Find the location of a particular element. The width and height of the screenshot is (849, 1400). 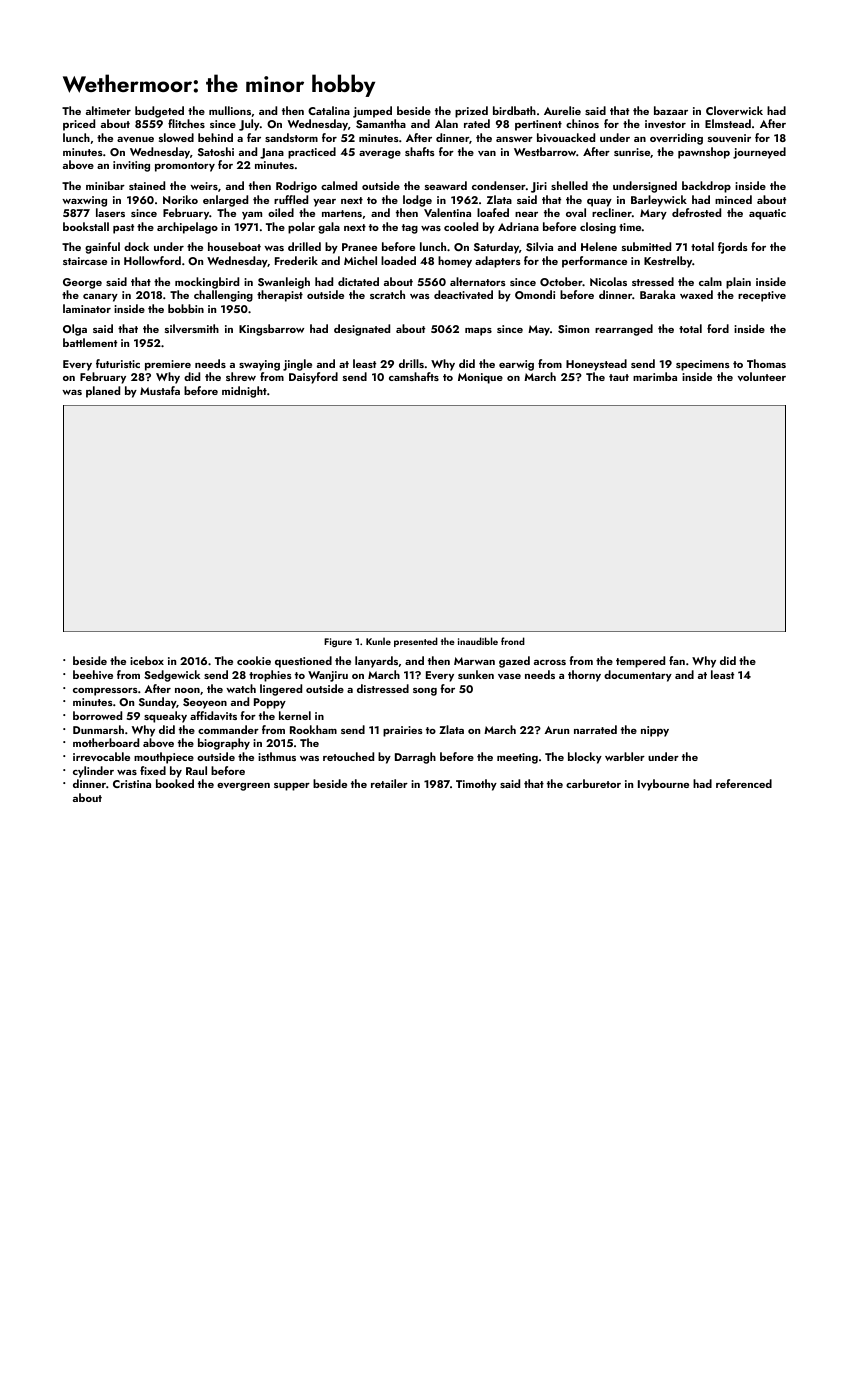

drills is located at coordinates (411, 363).
